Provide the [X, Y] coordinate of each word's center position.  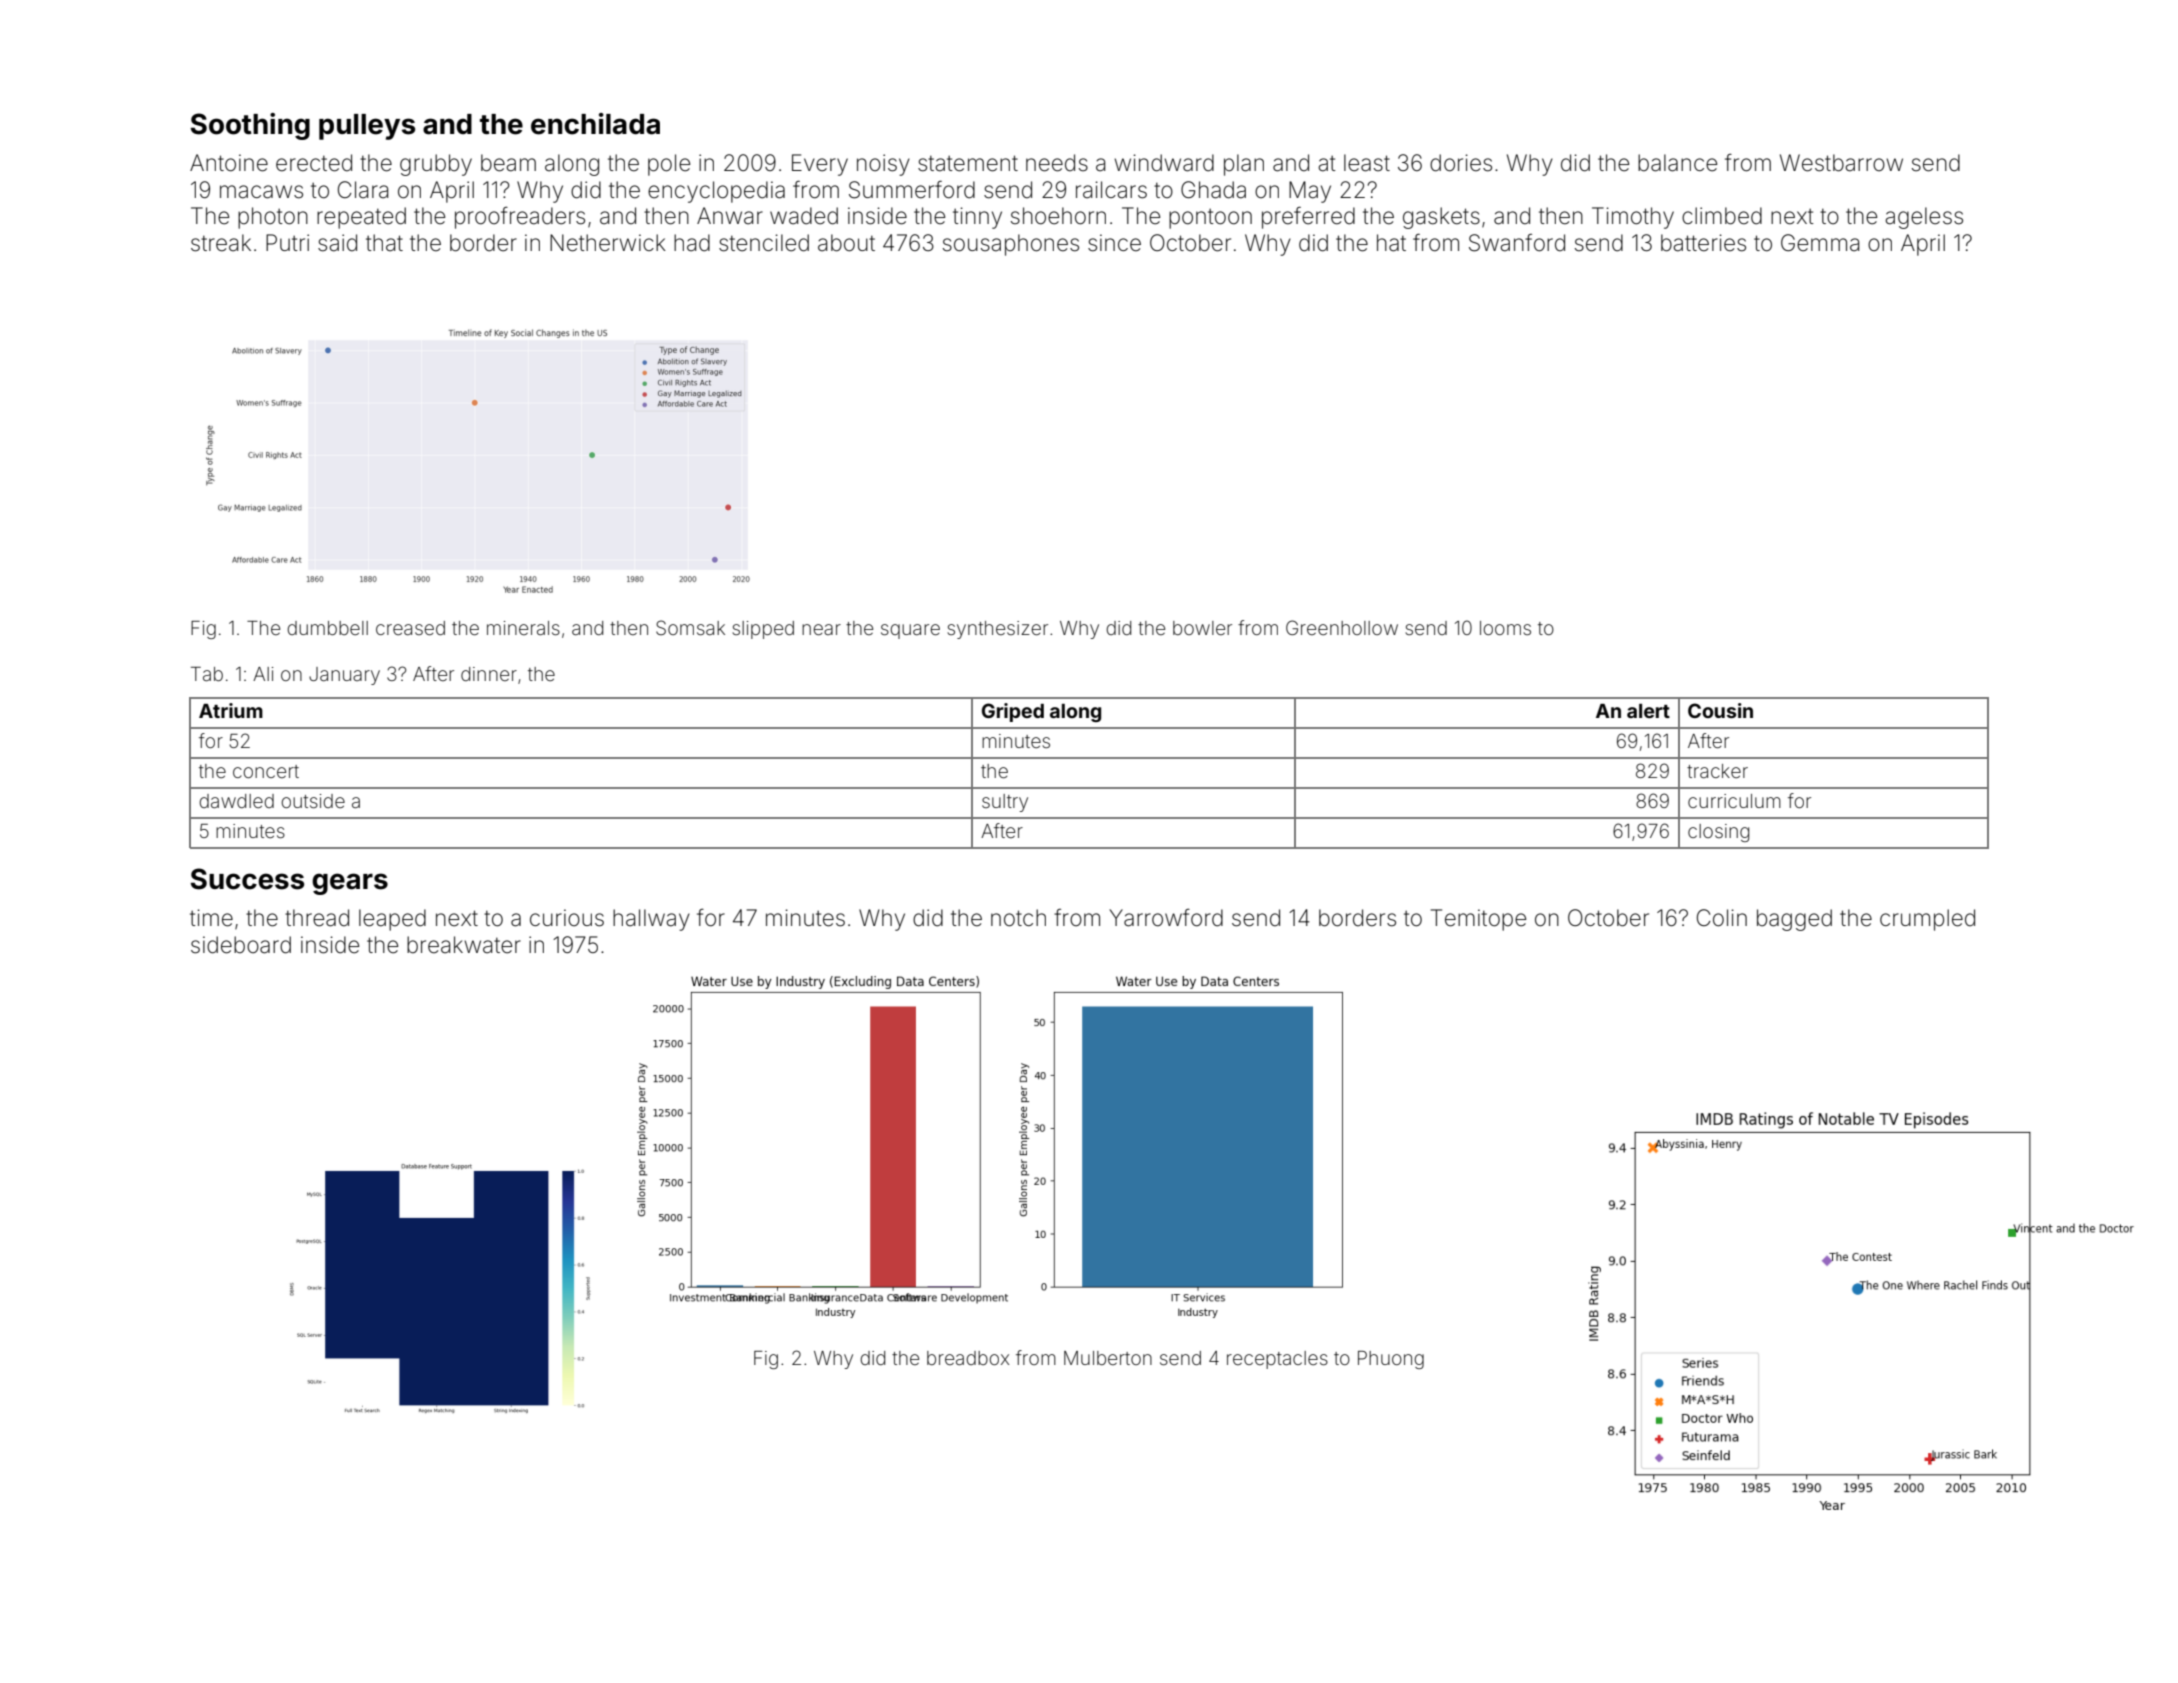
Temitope [1478, 920]
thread [317, 918]
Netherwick [608, 243]
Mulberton [1108, 1358]
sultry [1005, 803]
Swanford [1517, 243]
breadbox [968, 1358]
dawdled [236, 801]
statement [968, 163]
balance [1677, 163]
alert [1648, 711]
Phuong [1391, 1360]
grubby [436, 165]
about [846, 243]
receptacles [1277, 1360]
